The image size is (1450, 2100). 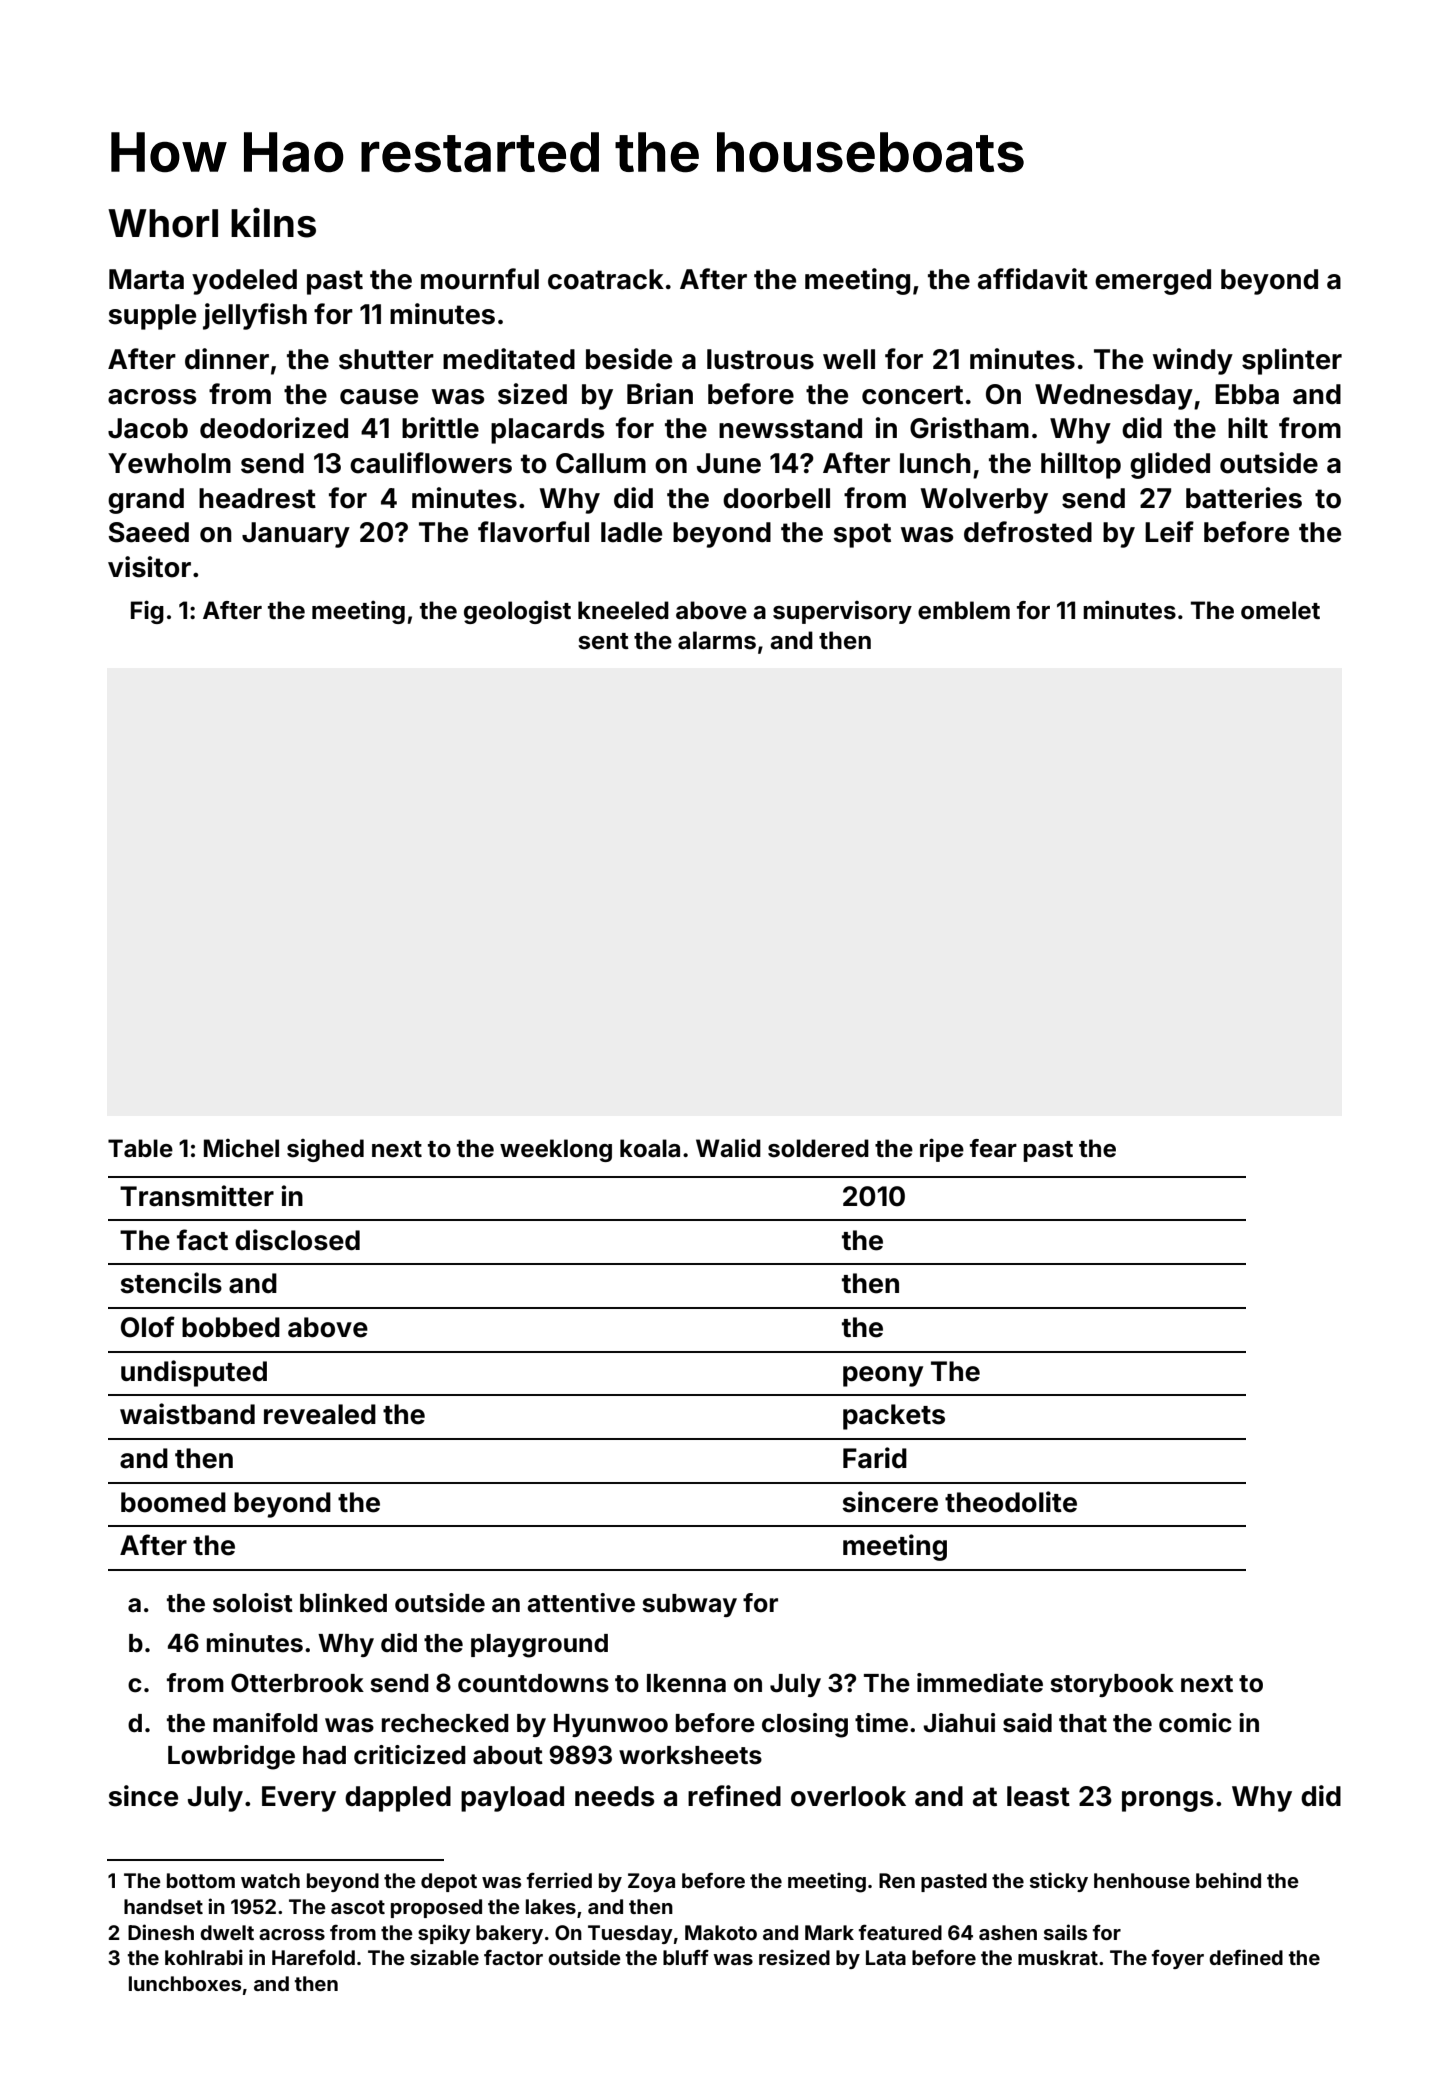 I want to click on soldered, so click(x=818, y=1148).
